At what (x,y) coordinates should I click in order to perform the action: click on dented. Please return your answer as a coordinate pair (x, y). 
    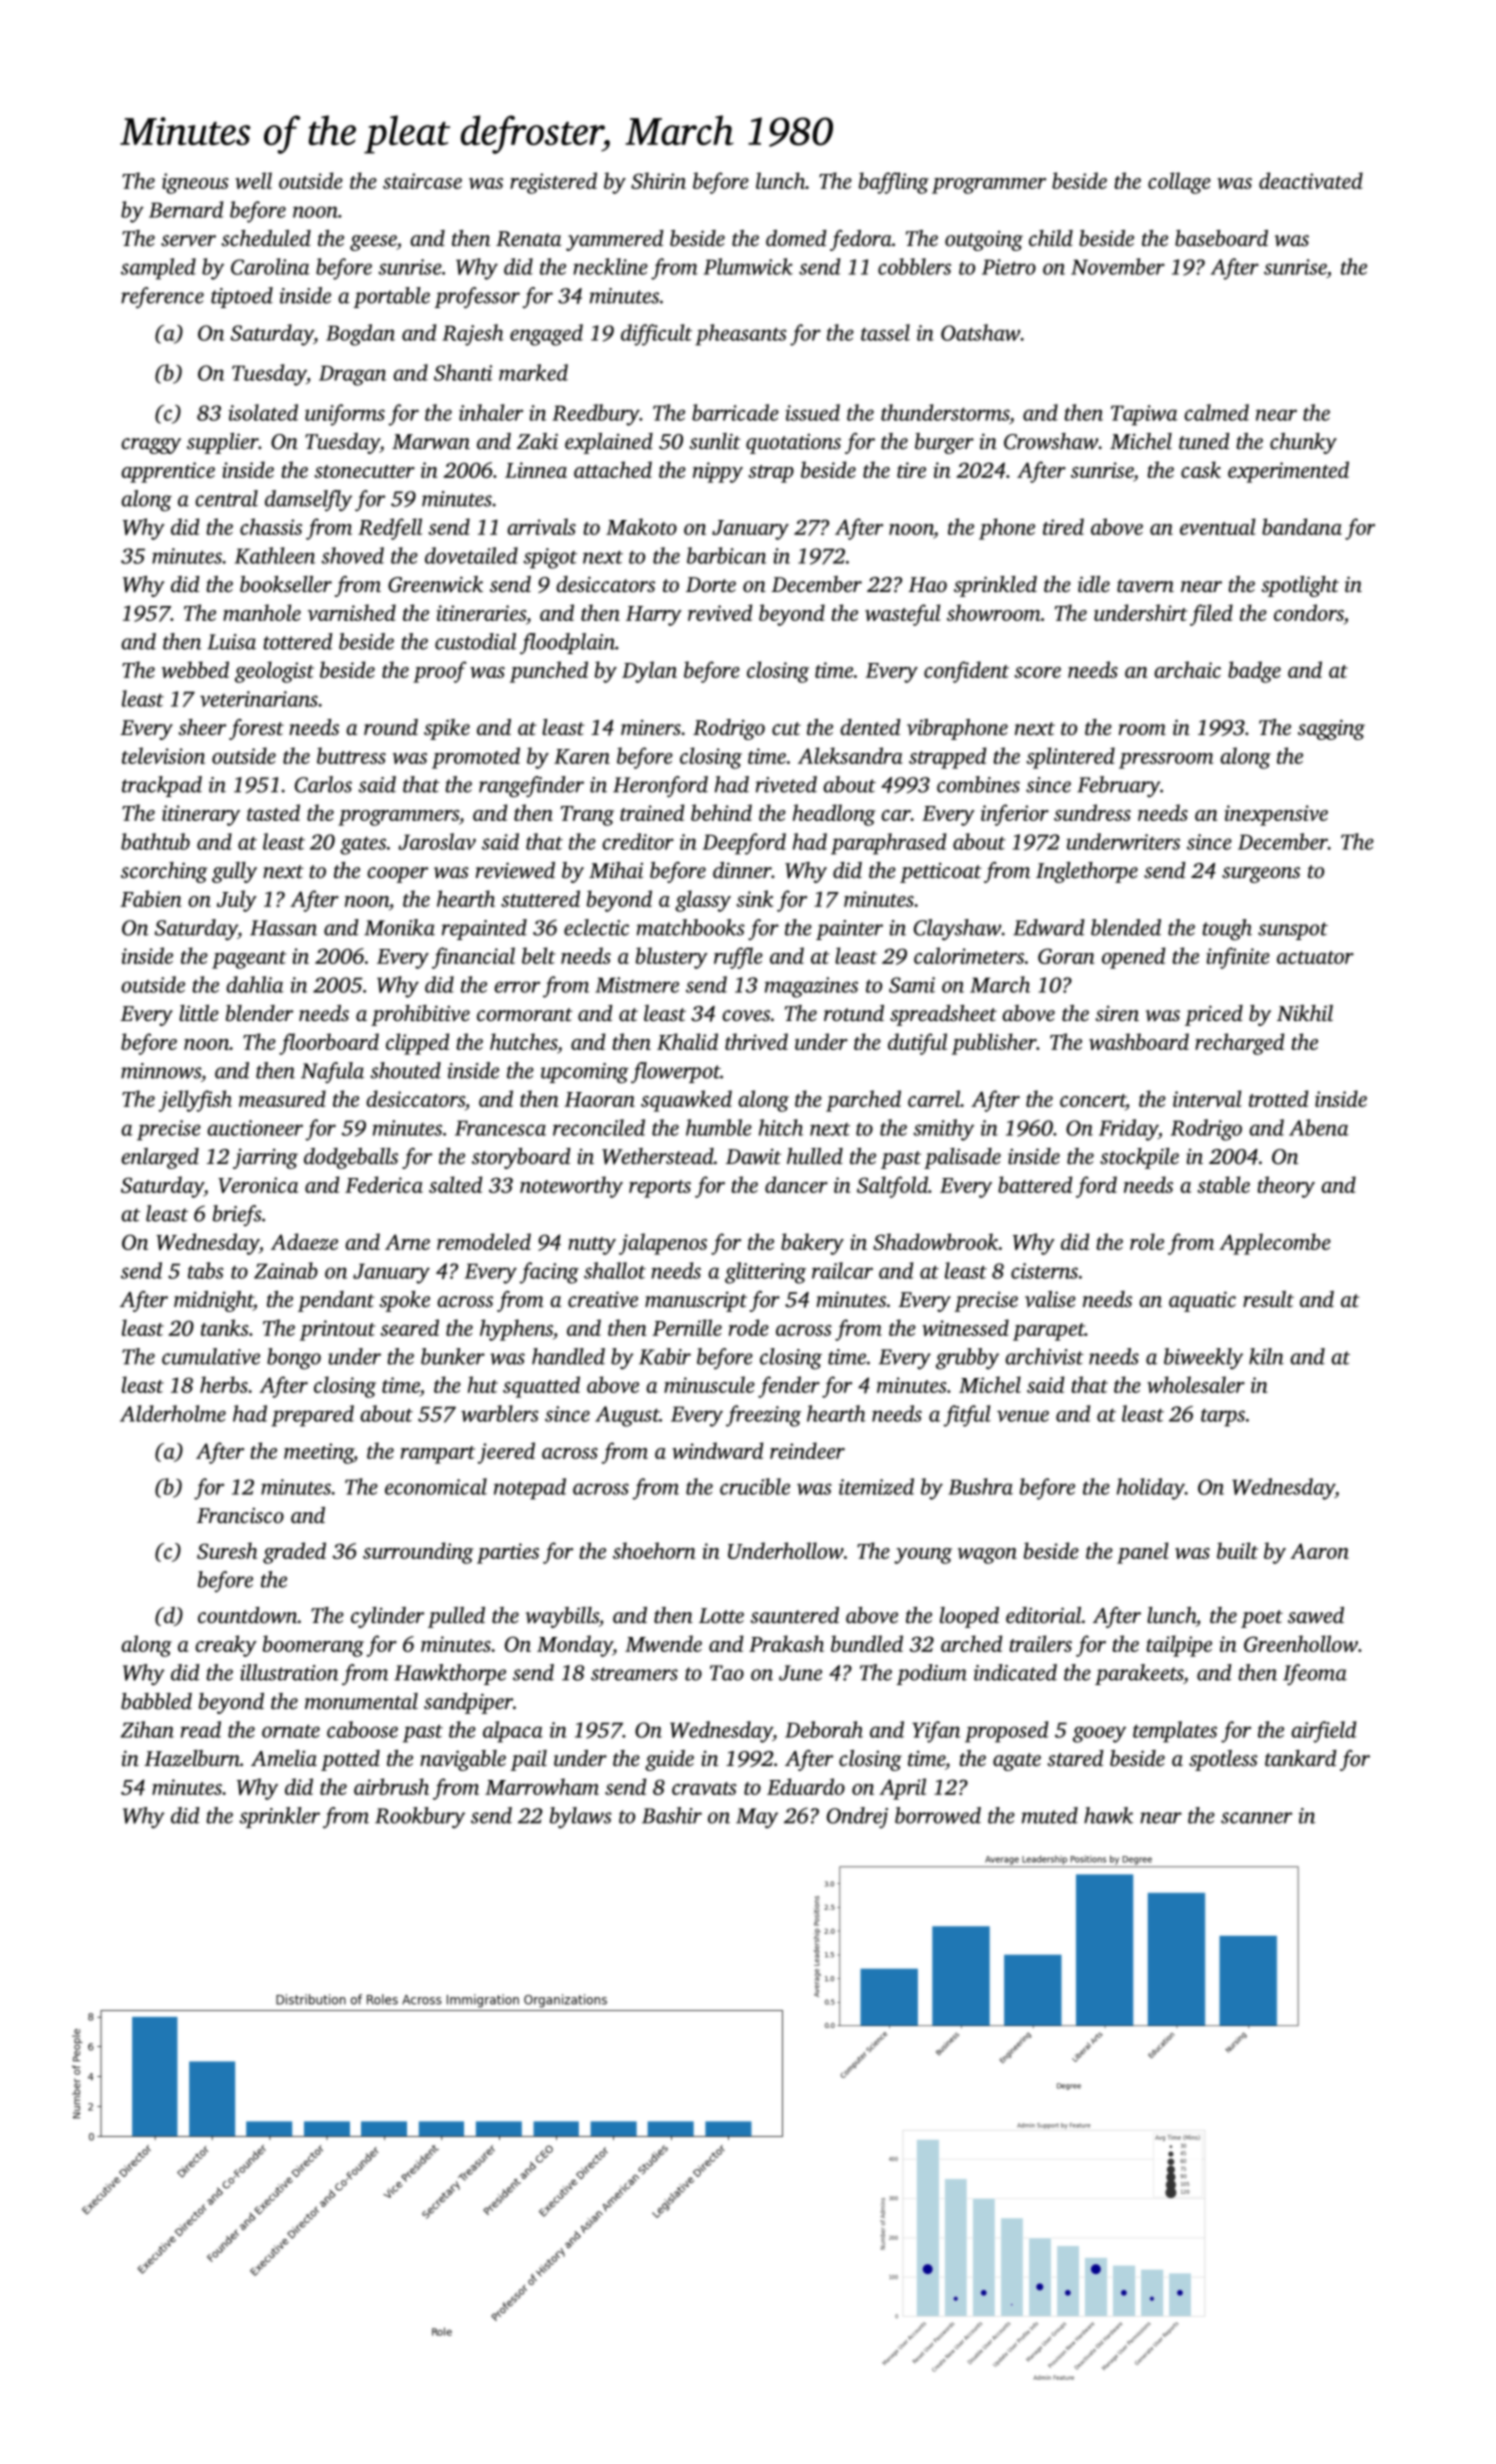
    Looking at the image, I should click on (870, 727).
